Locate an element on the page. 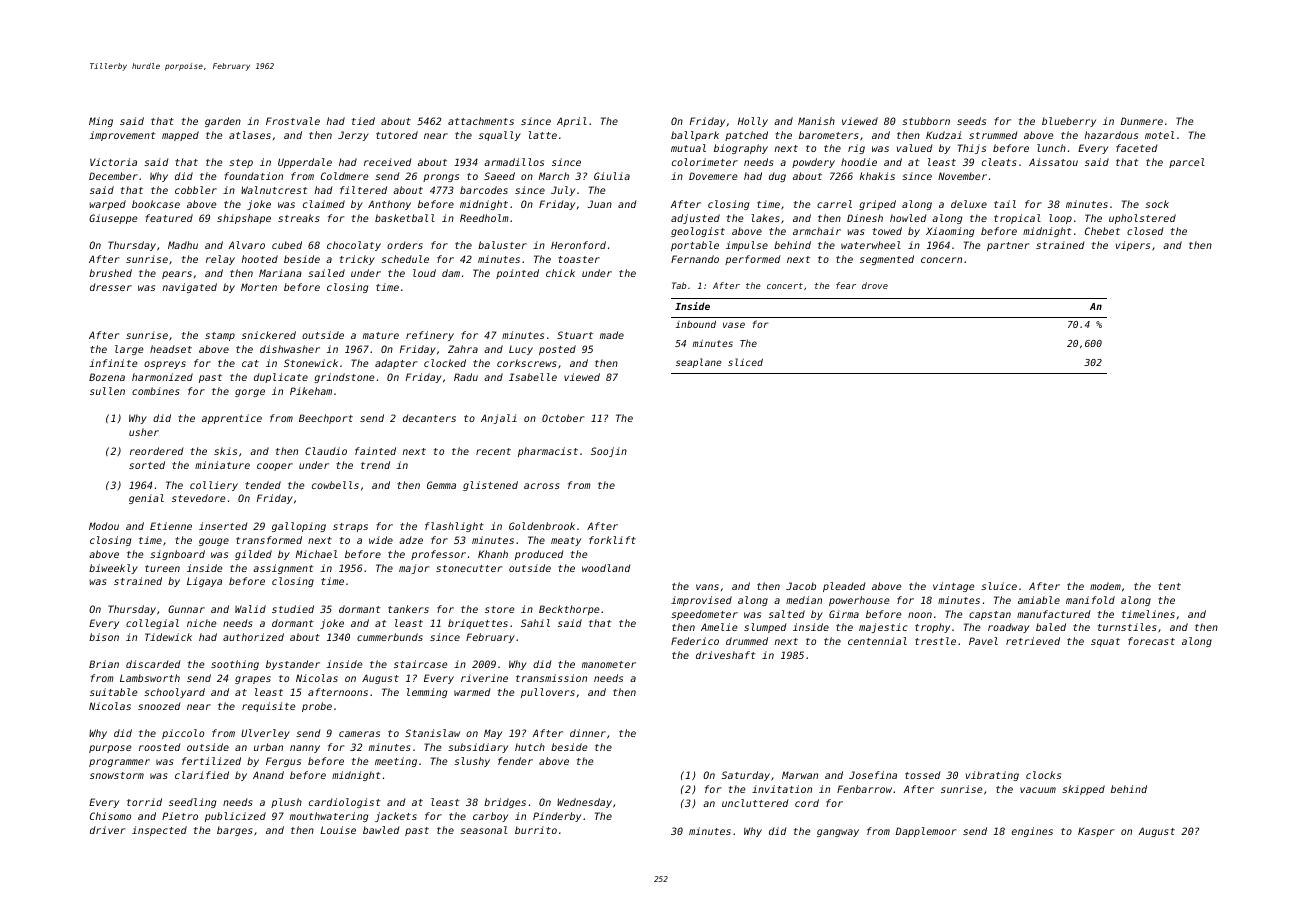 The width and height of the image is (1308, 924). Wednesday is located at coordinates (584, 803).
